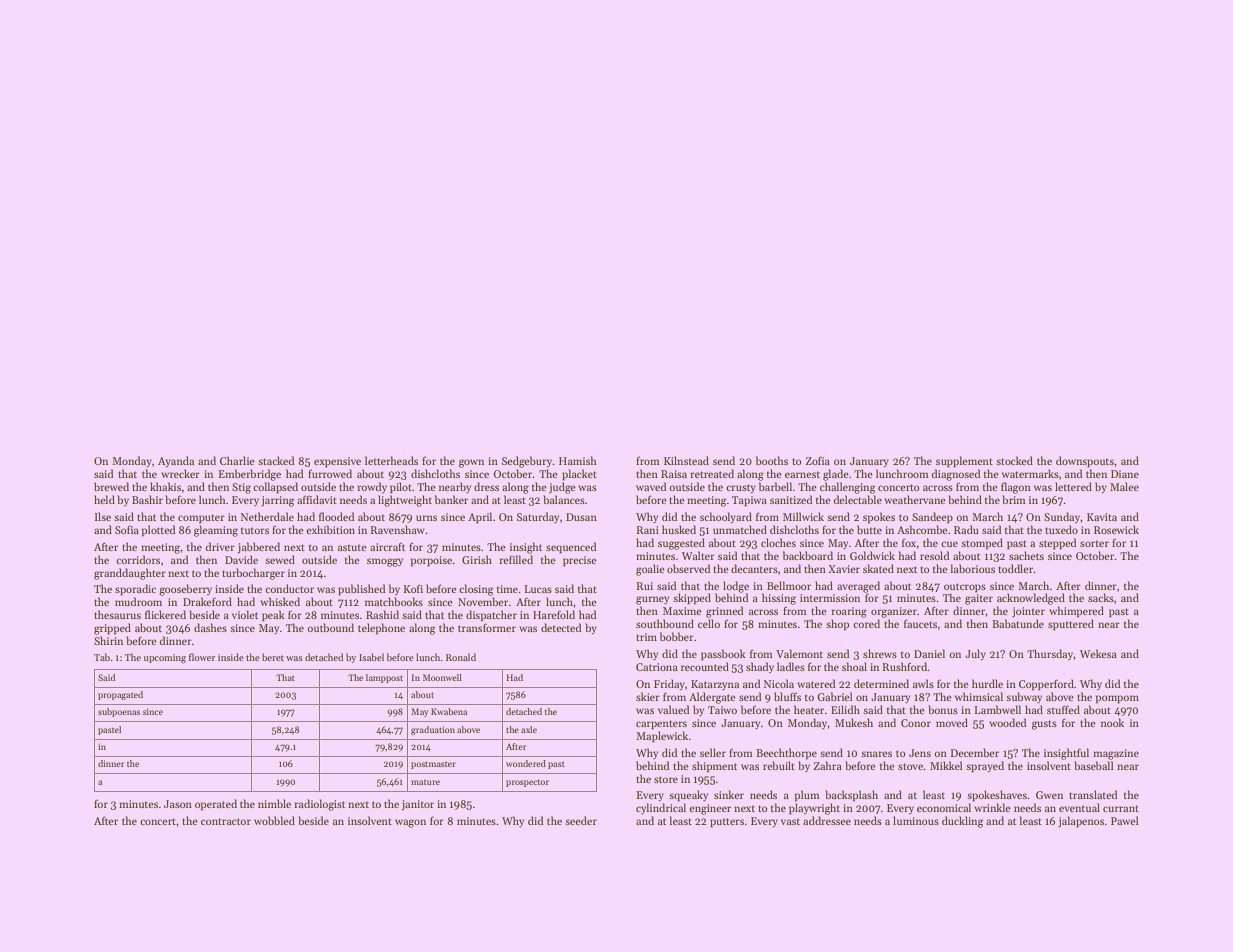 Image resolution: width=1233 pixels, height=952 pixels. I want to click on booths, so click(772, 460).
